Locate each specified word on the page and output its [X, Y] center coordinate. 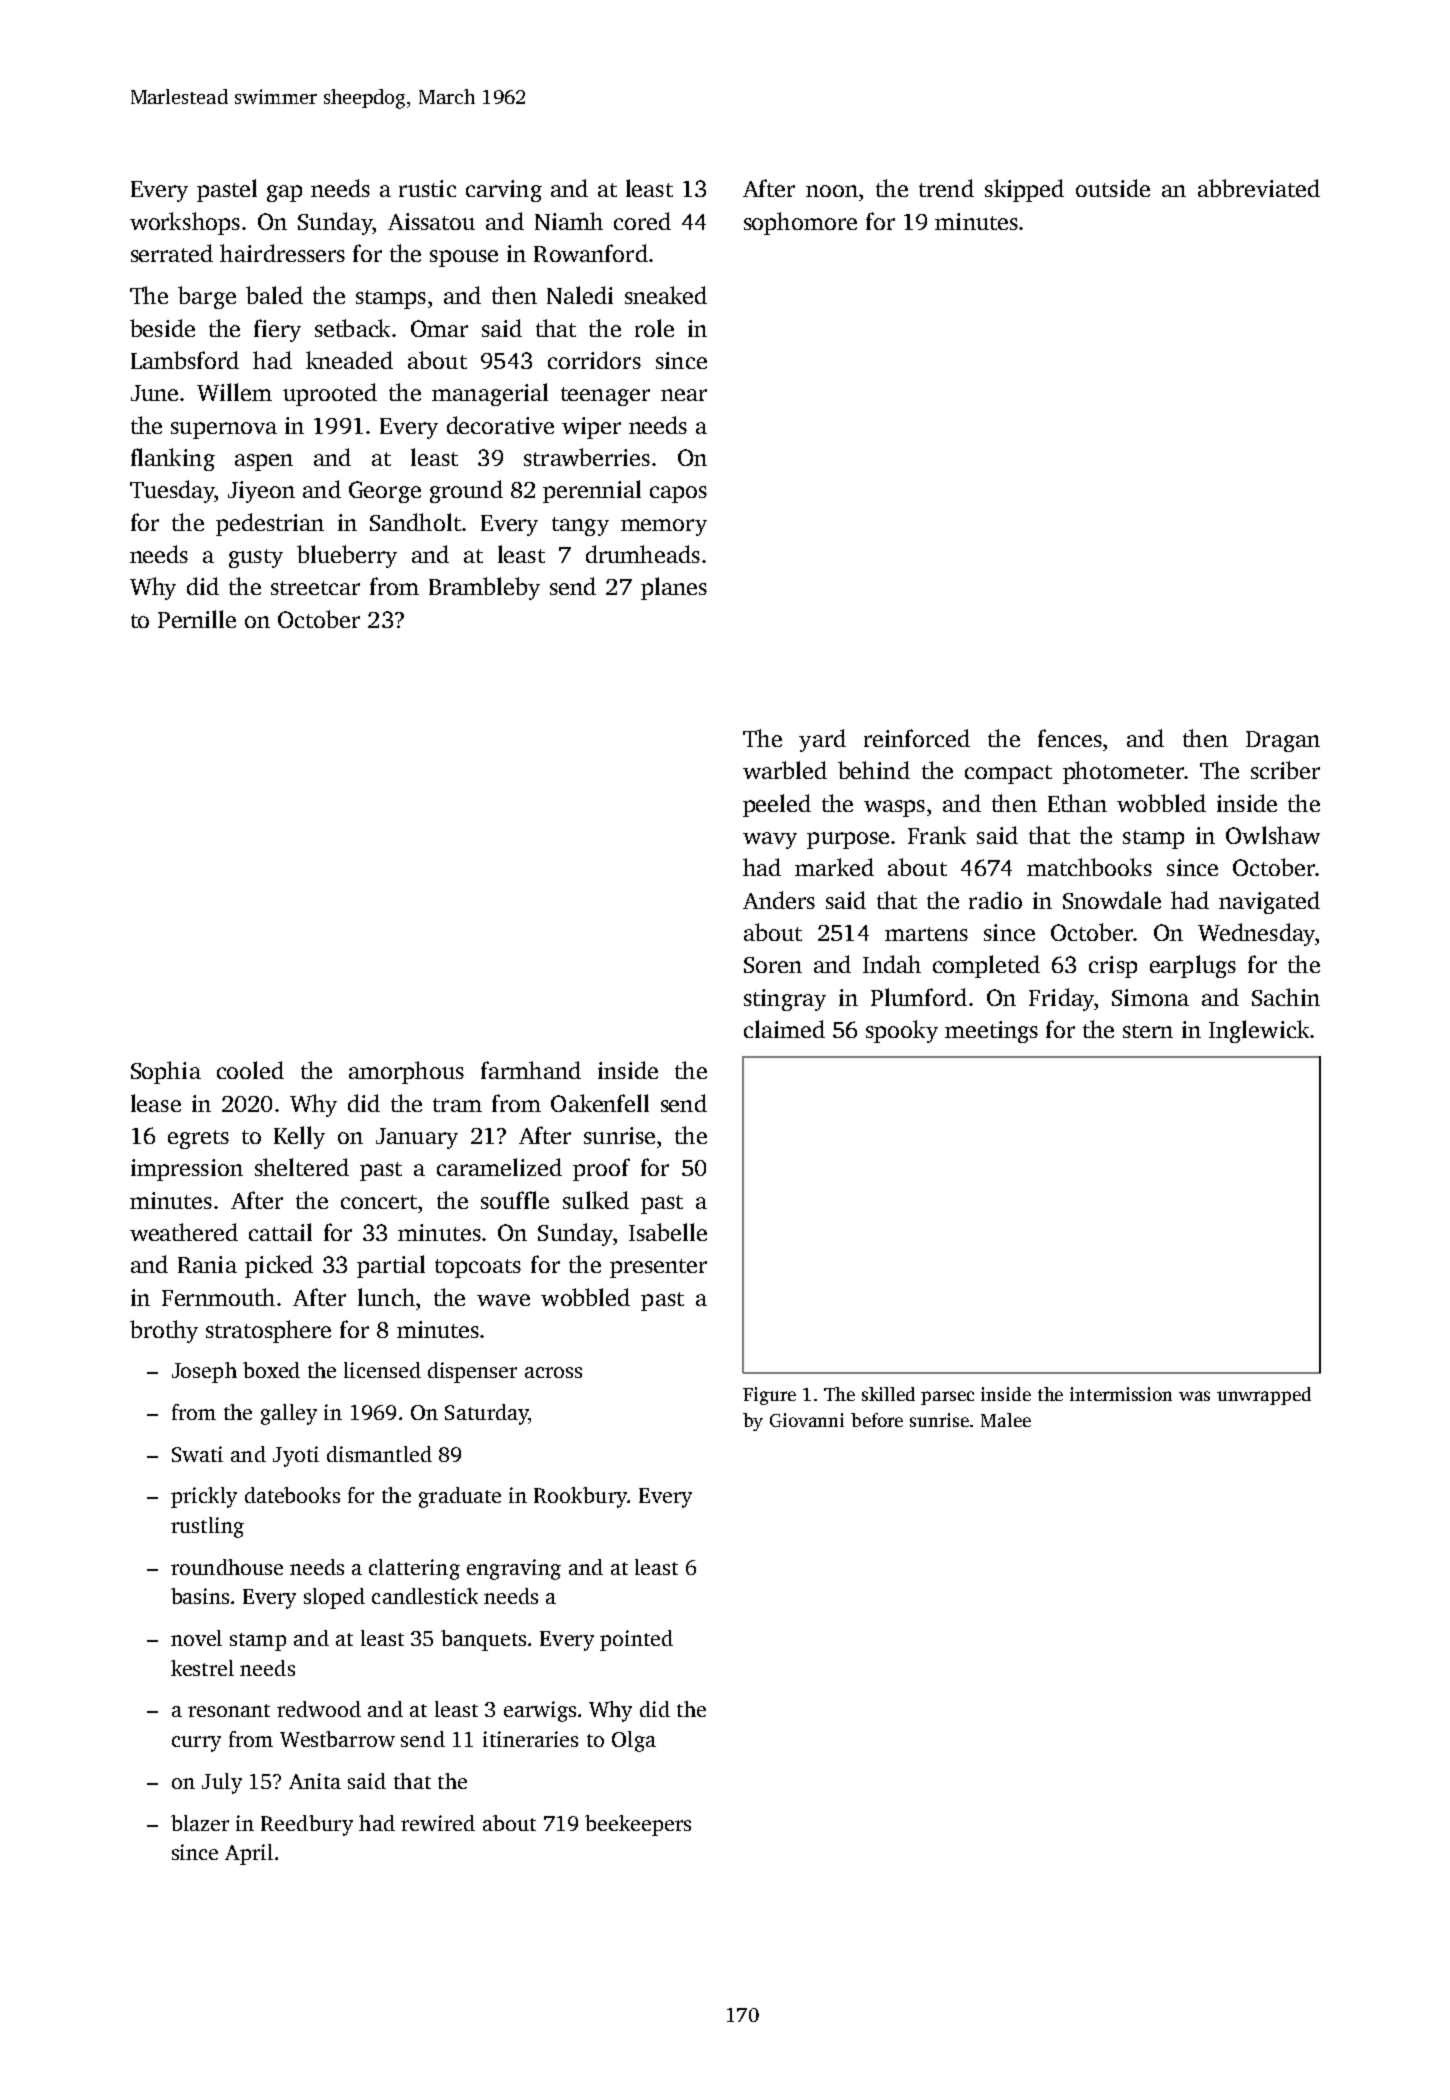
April [249, 1854]
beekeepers [638, 1825]
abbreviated [1259, 188]
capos [678, 494]
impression [187, 1170]
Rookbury [580, 1497]
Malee [1006, 1420]
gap [284, 193]
